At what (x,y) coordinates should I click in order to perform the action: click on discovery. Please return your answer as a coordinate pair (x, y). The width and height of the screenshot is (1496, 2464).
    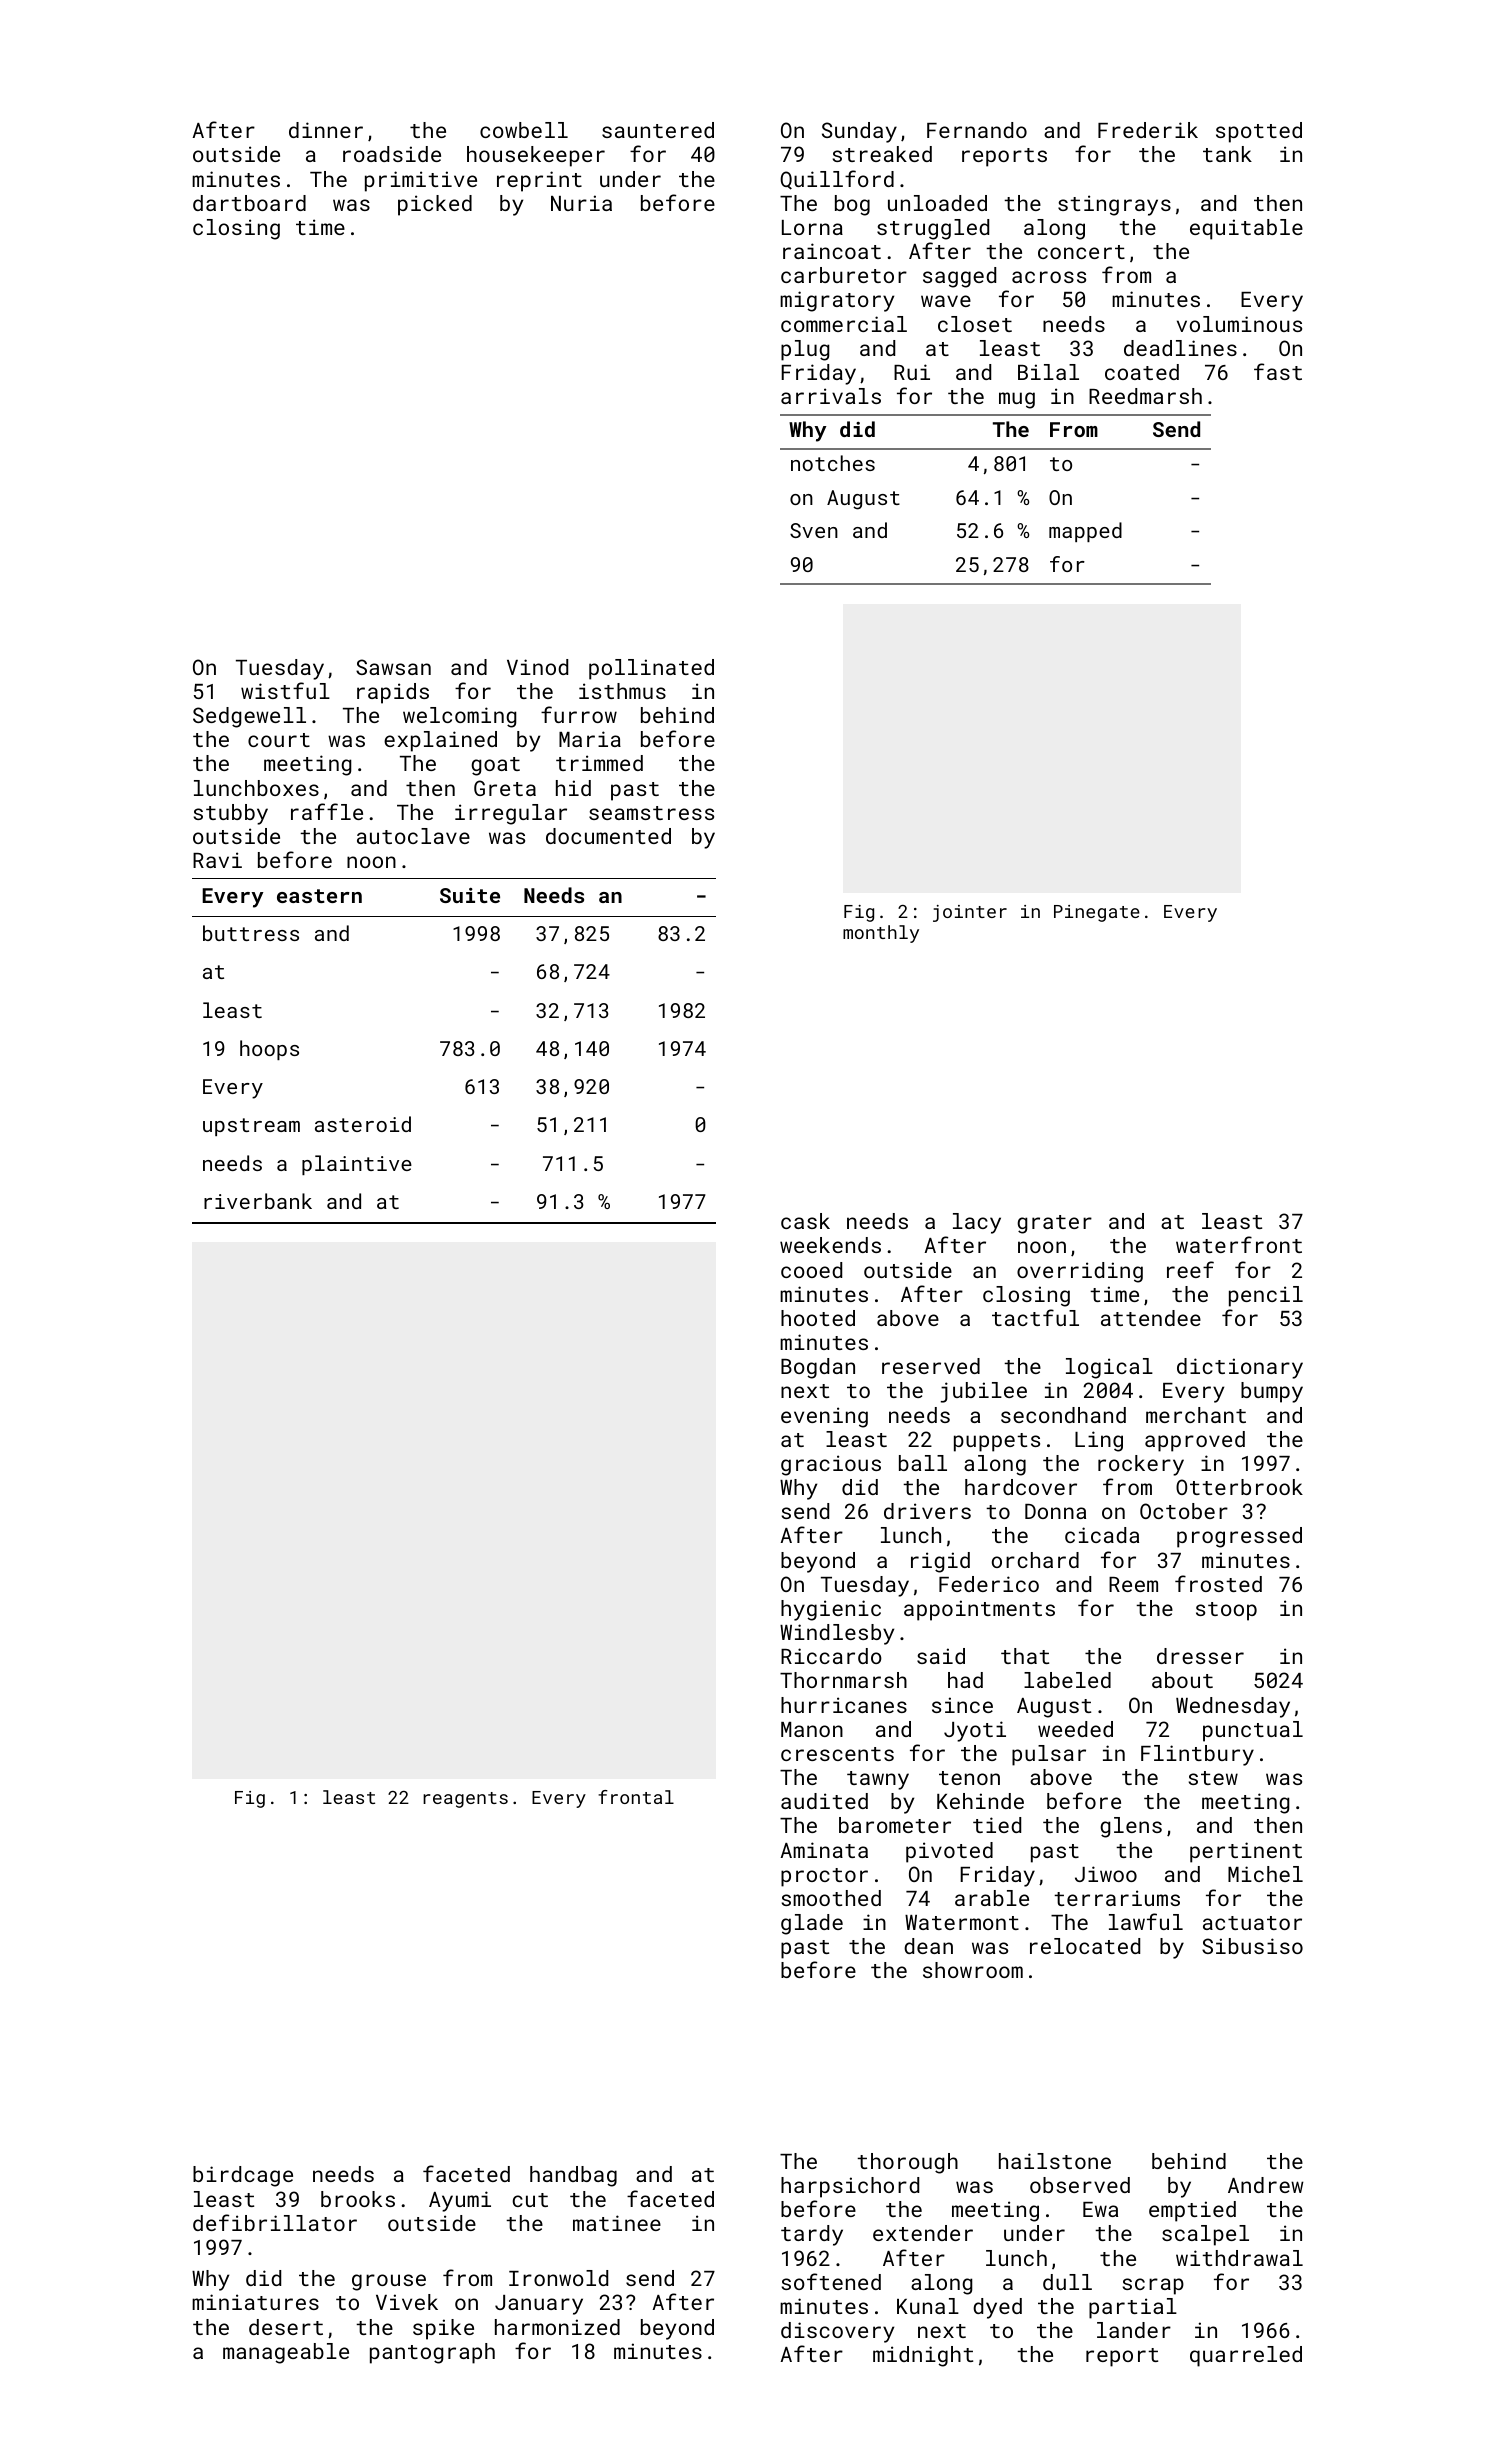
    Looking at the image, I should click on (837, 2332).
